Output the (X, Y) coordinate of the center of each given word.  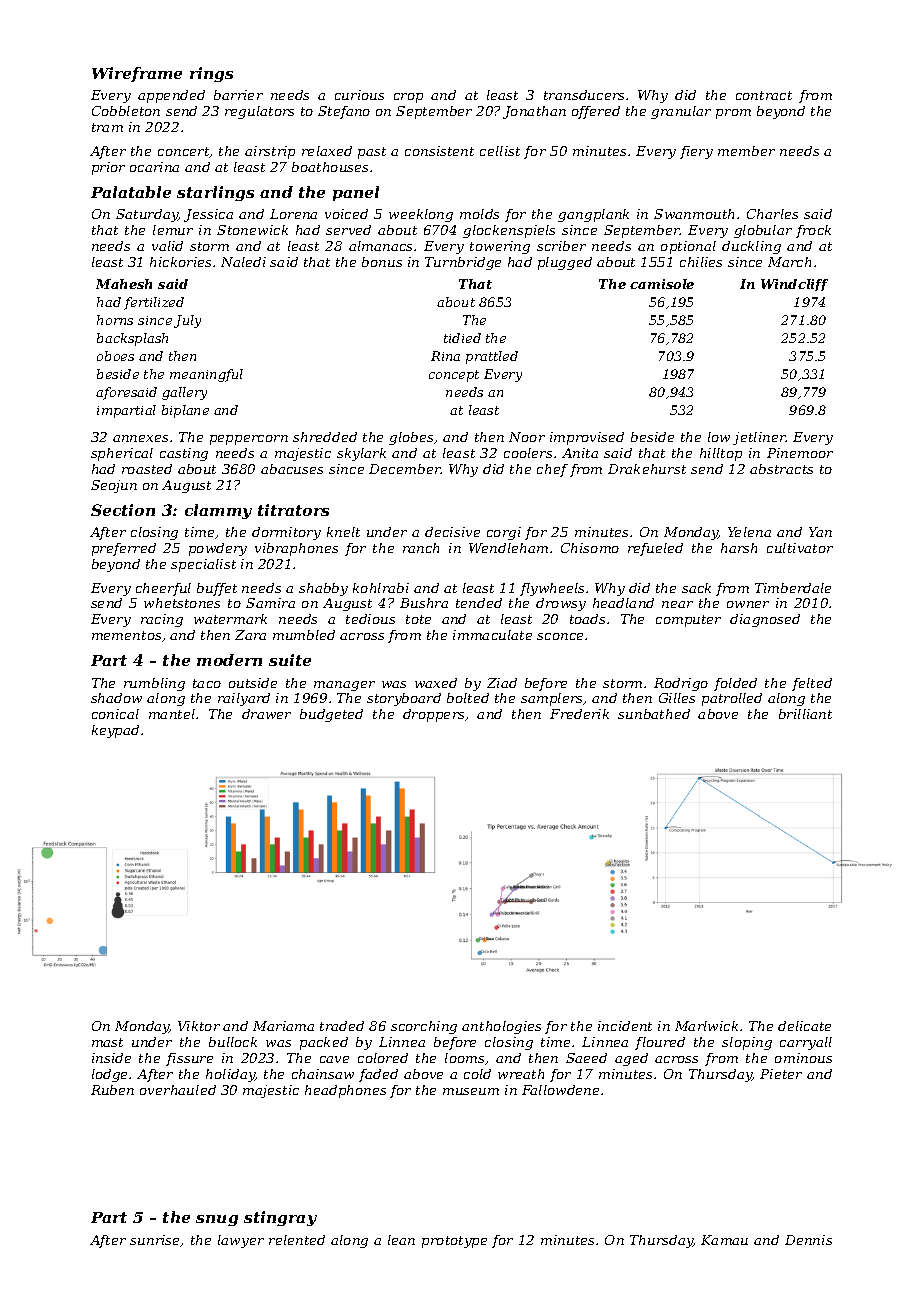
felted (812, 684)
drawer (266, 714)
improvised (587, 438)
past (372, 153)
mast (107, 1042)
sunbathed (654, 714)
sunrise (155, 1241)
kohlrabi (381, 588)
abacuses (292, 469)
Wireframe (137, 74)
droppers (433, 715)
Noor (527, 437)
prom (733, 114)
